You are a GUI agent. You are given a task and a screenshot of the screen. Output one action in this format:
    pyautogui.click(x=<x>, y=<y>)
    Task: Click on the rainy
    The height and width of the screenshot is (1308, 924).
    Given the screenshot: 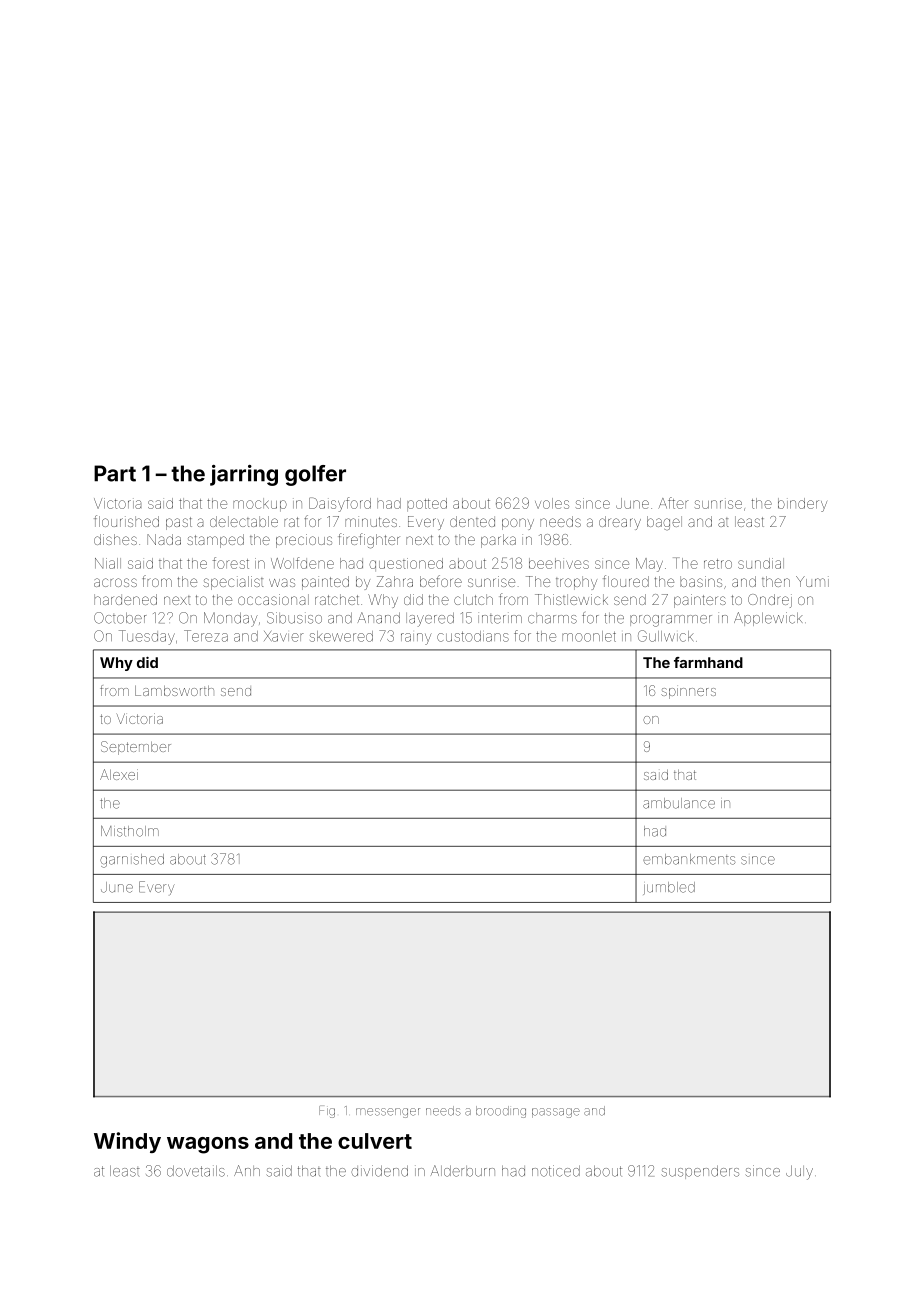 What is the action you would take?
    pyautogui.click(x=416, y=639)
